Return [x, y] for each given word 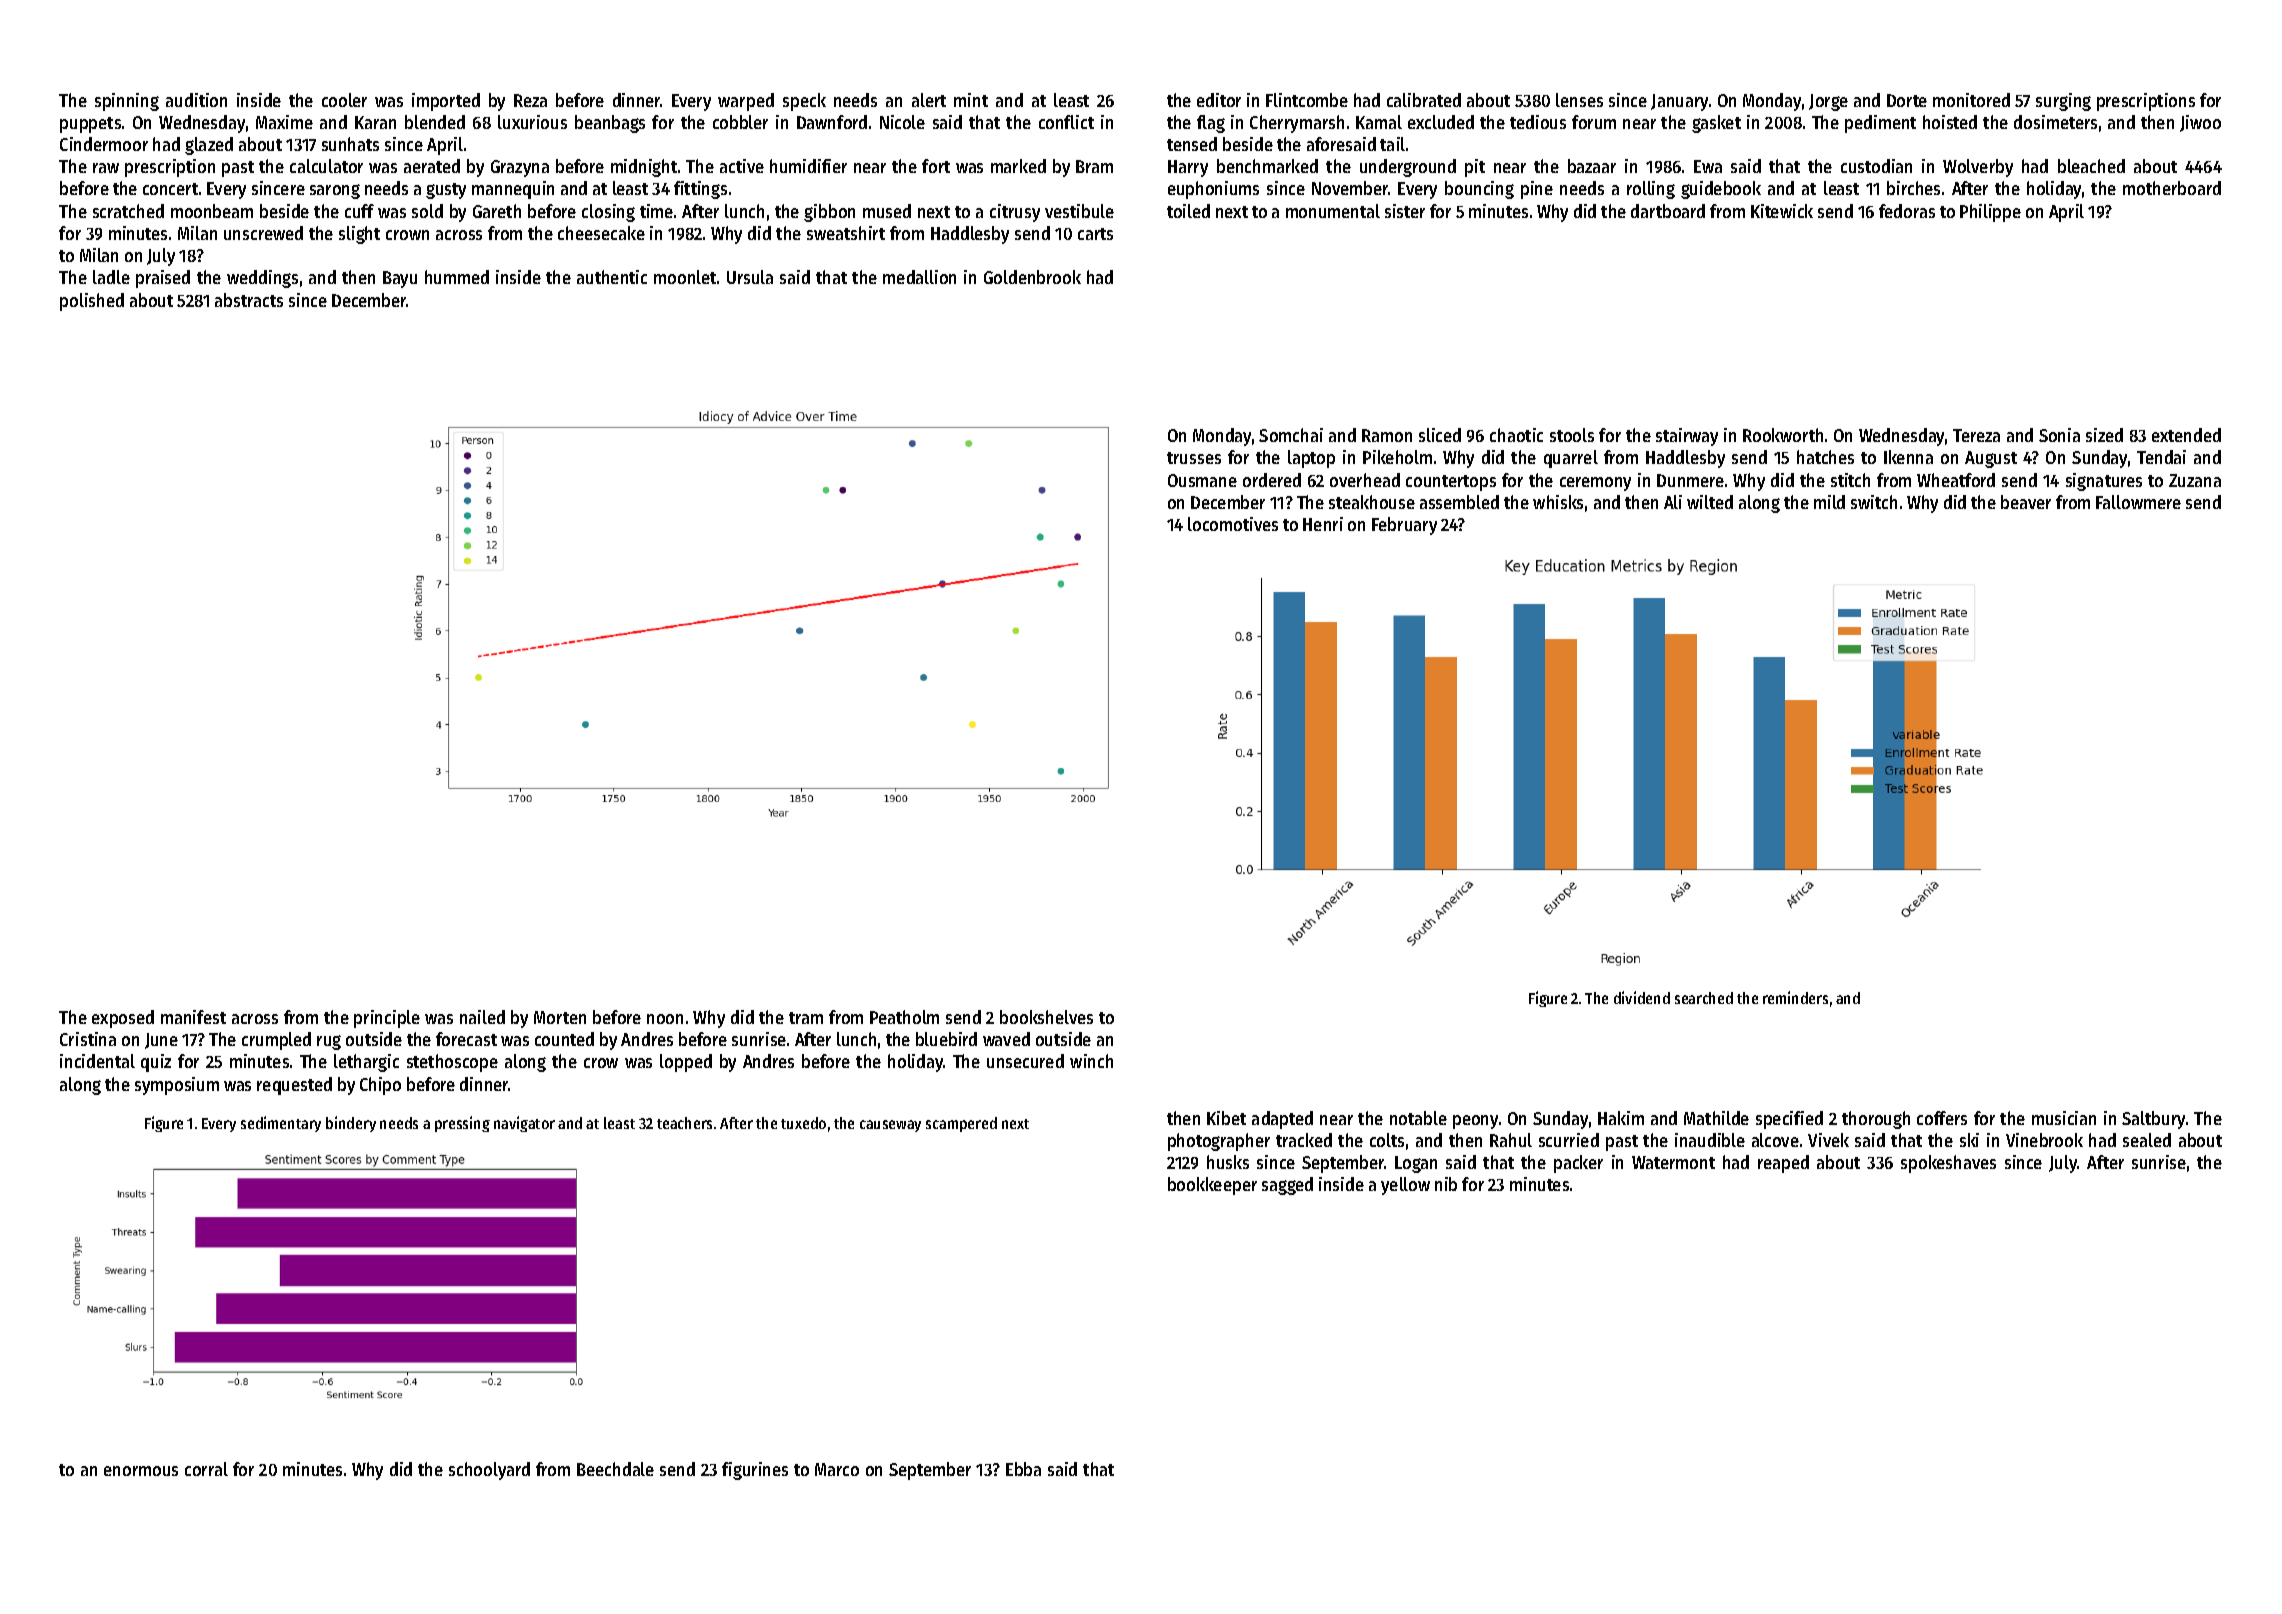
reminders [1795, 997]
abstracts [249, 300]
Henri [1323, 524]
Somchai [1291, 435]
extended [2186, 435]
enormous [141, 1471]
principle [387, 1019]
